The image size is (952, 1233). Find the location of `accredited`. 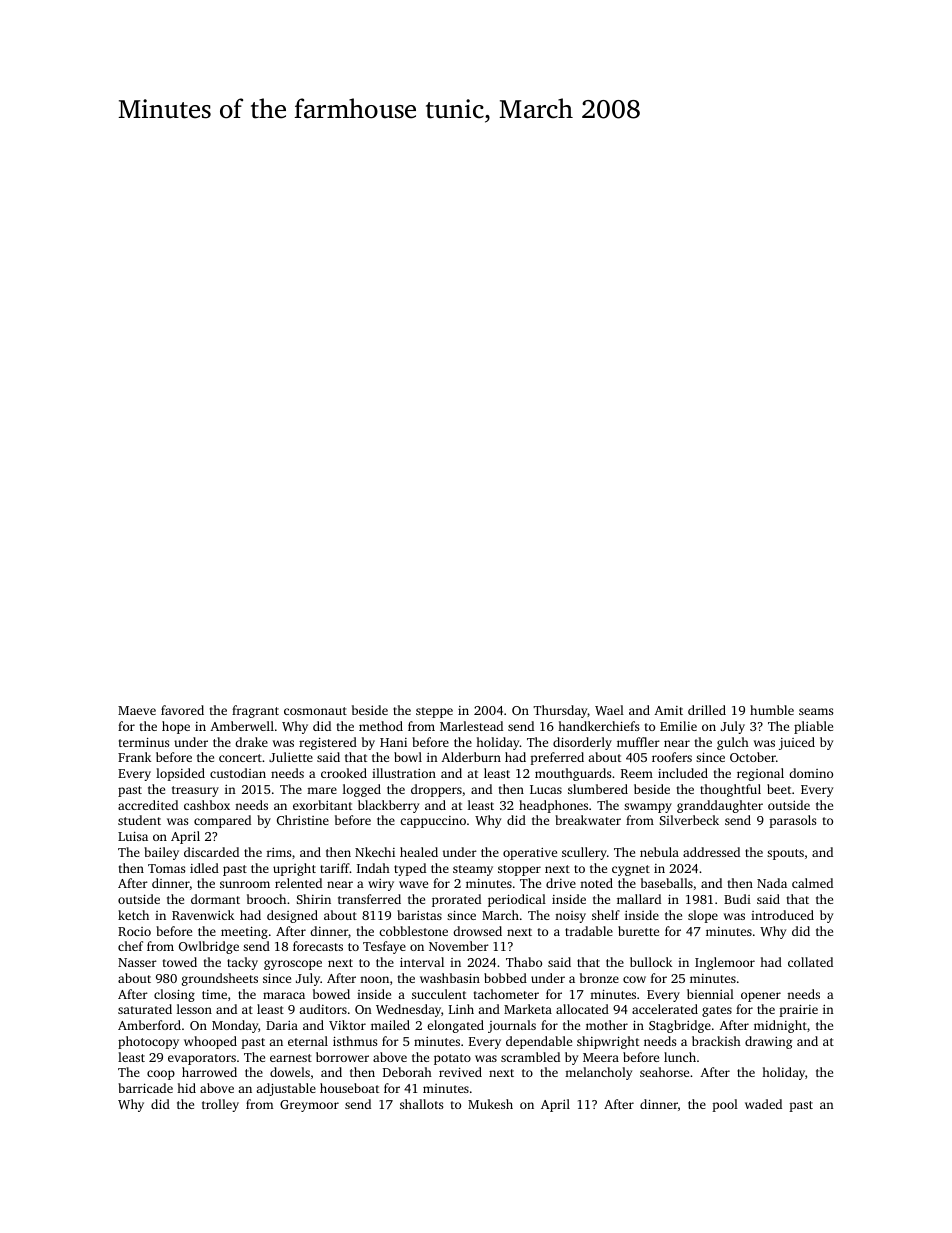

accredited is located at coordinates (148, 805).
